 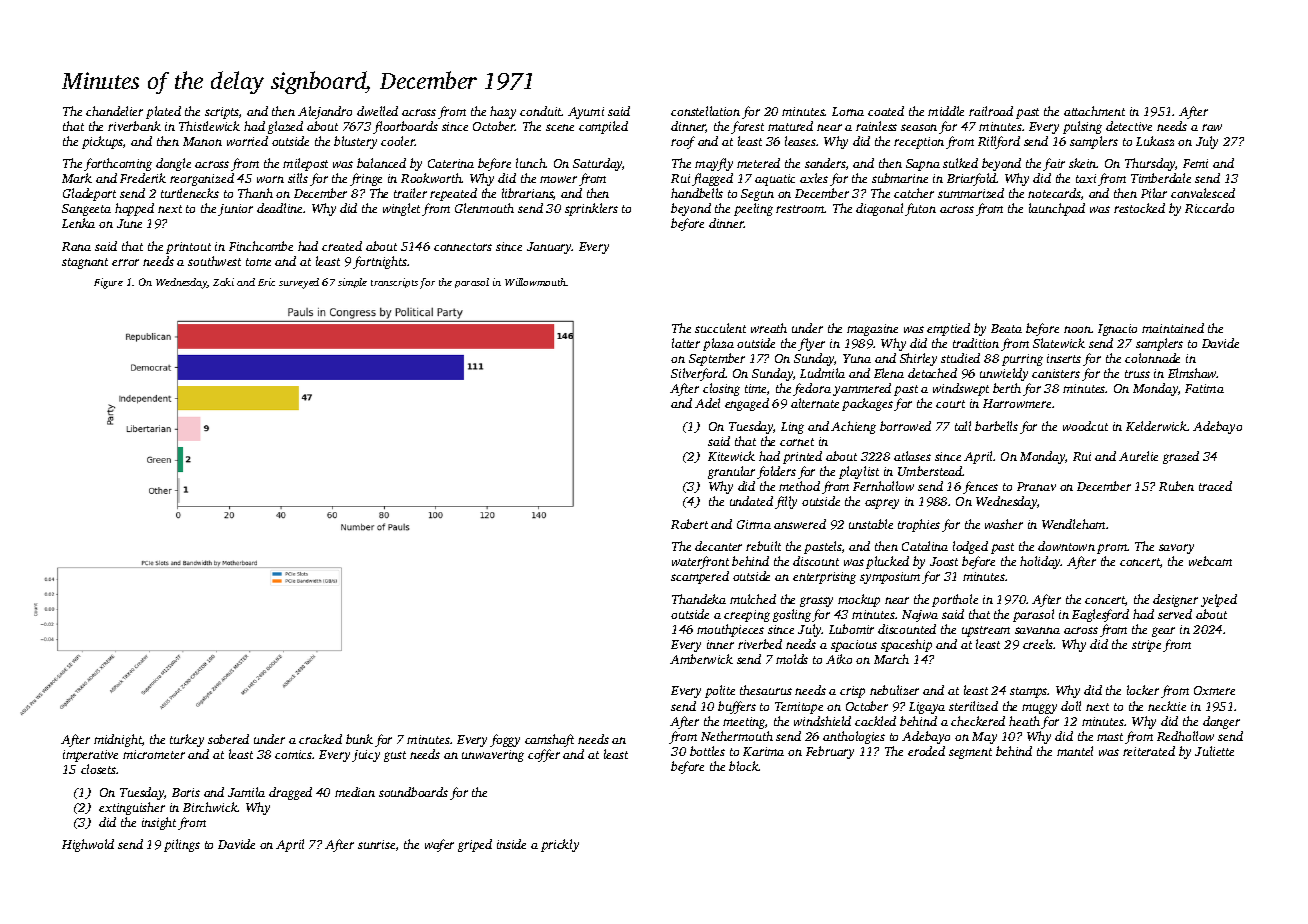 I want to click on mouthpieces, so click(x=730, y=630).
